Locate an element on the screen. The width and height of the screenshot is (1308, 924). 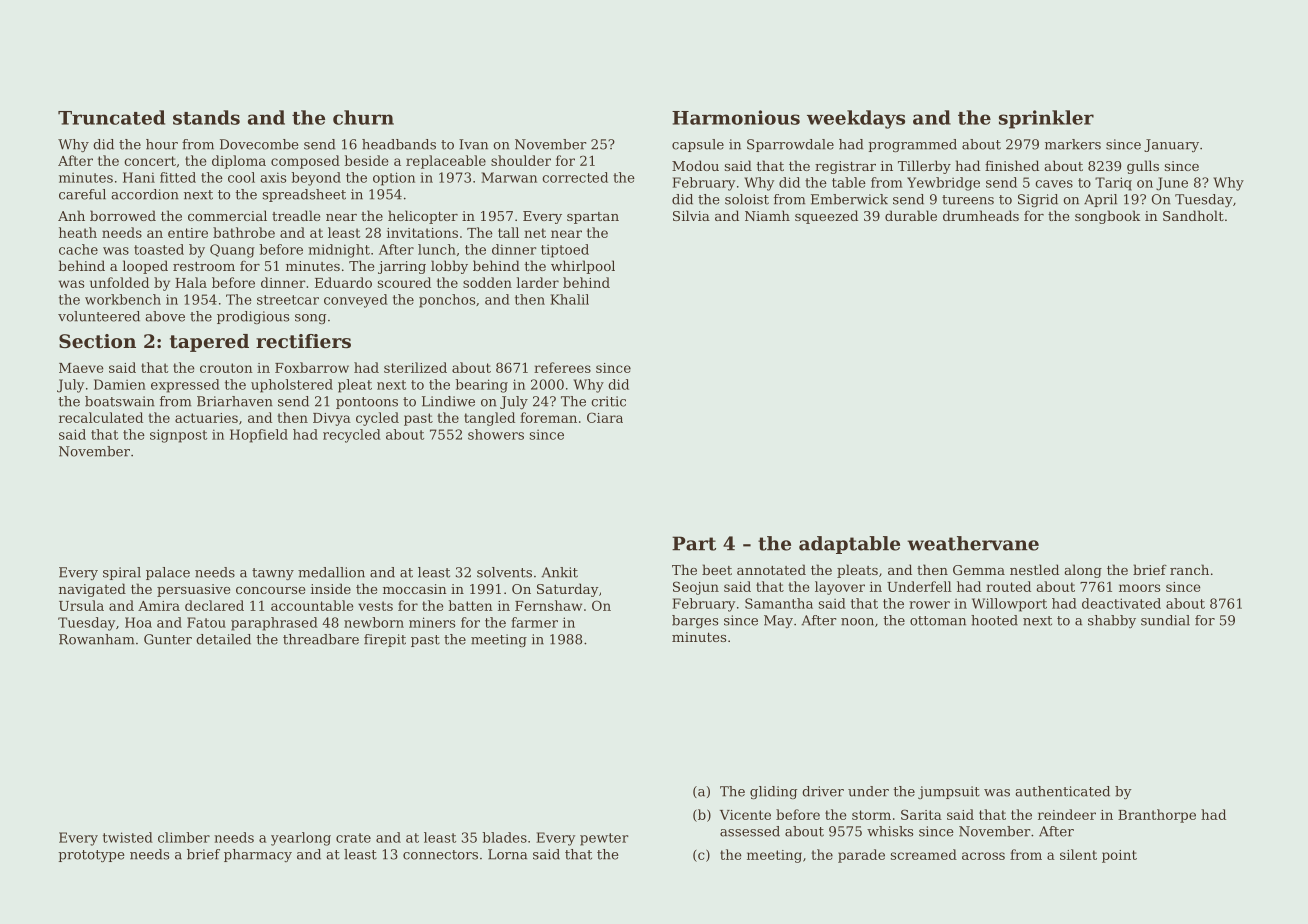
firepit is located at coordinates (385, 640).
